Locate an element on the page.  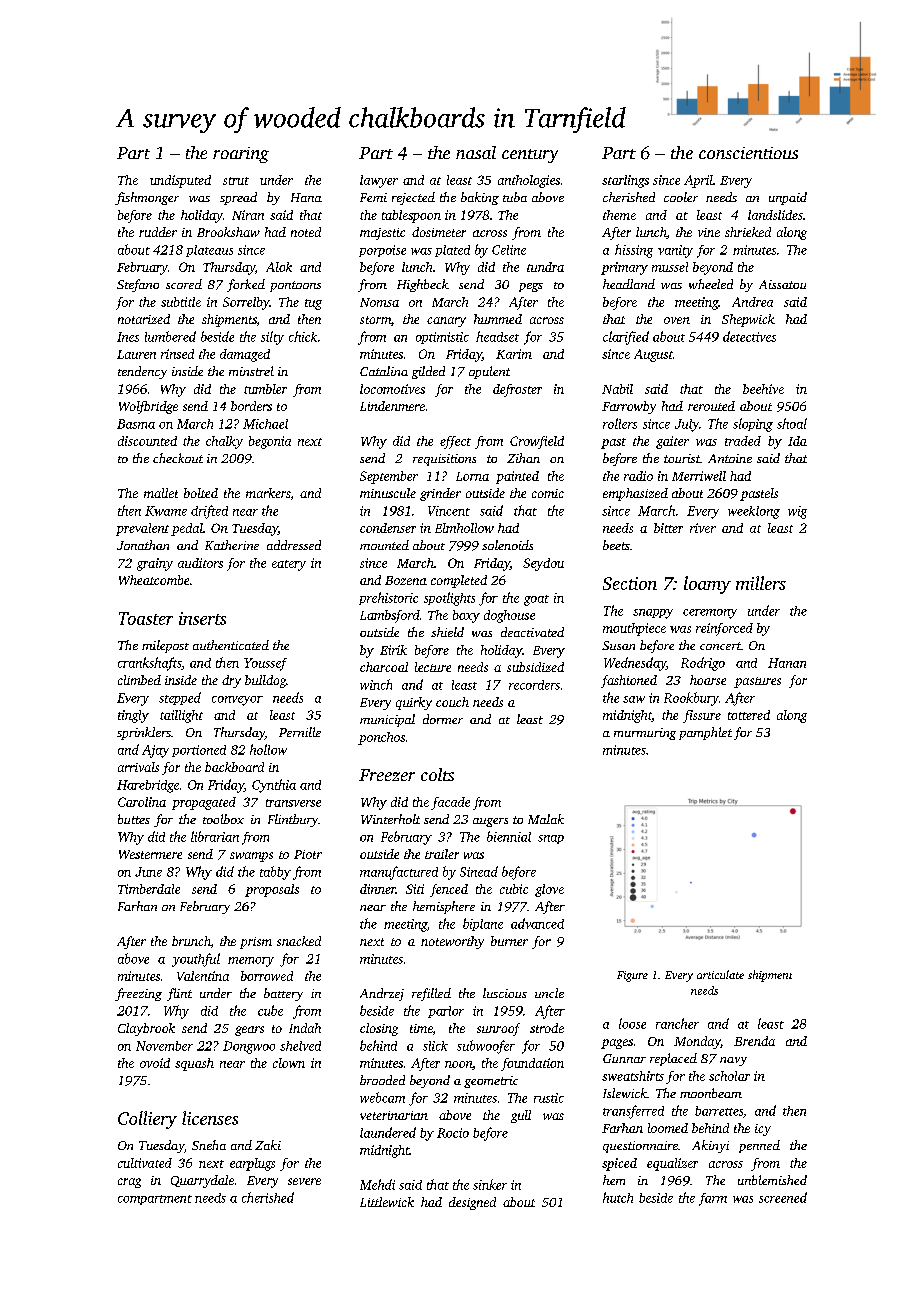
conscientious is located at coordinates (748, 153).
